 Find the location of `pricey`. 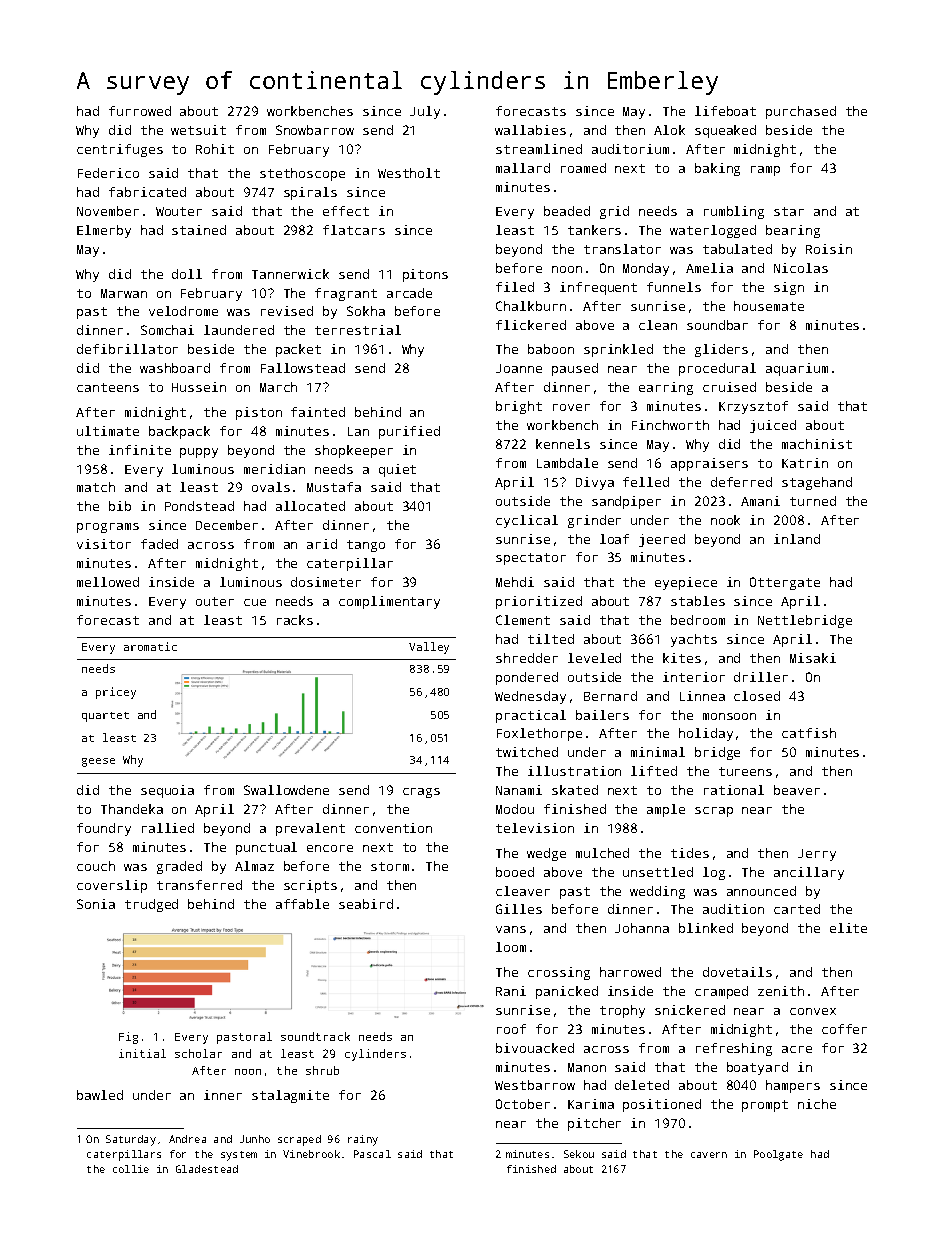

pricey is located at coordinates (116, 693).
